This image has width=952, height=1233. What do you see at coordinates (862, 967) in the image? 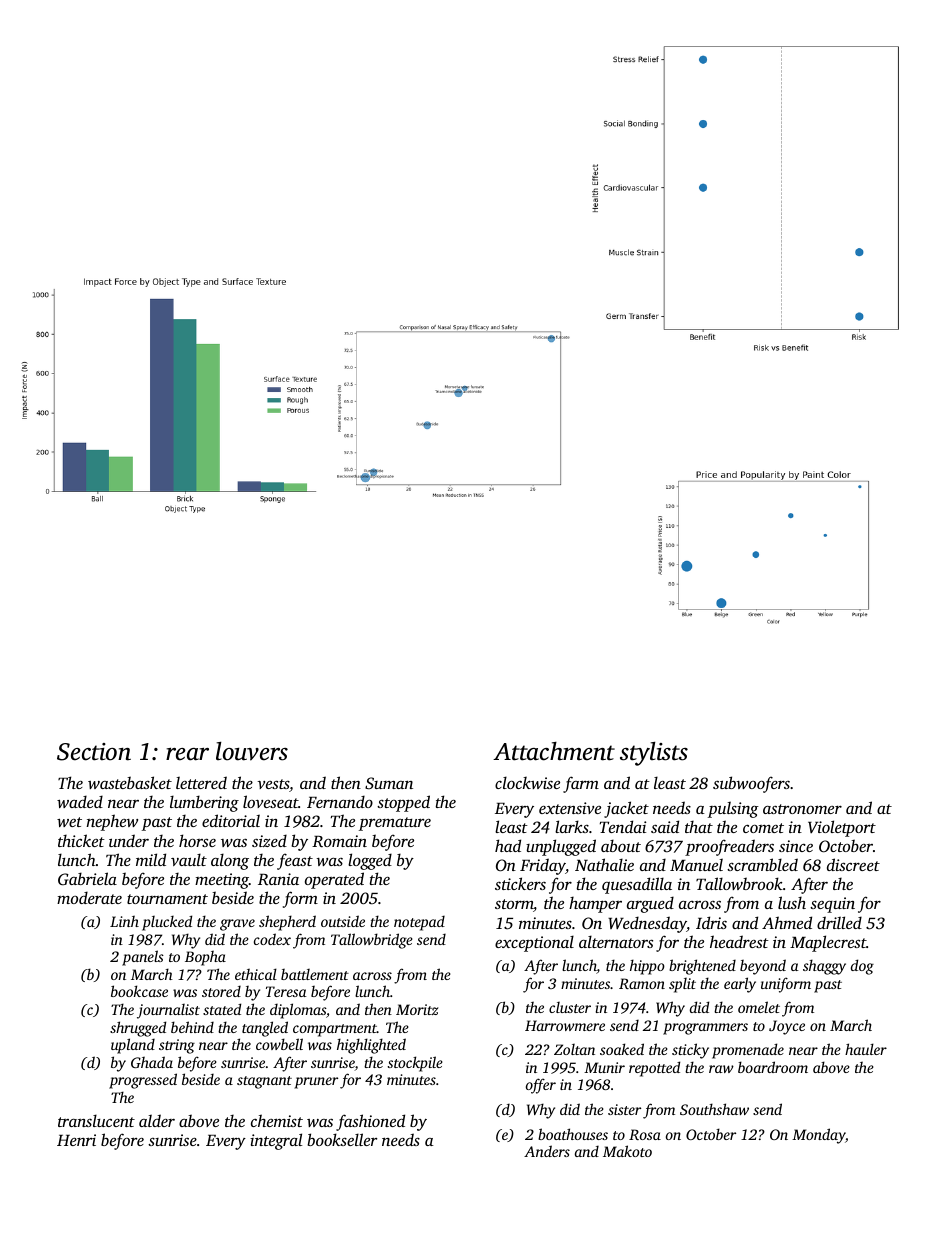
I see `dog` at bounding box center [862, 967].
